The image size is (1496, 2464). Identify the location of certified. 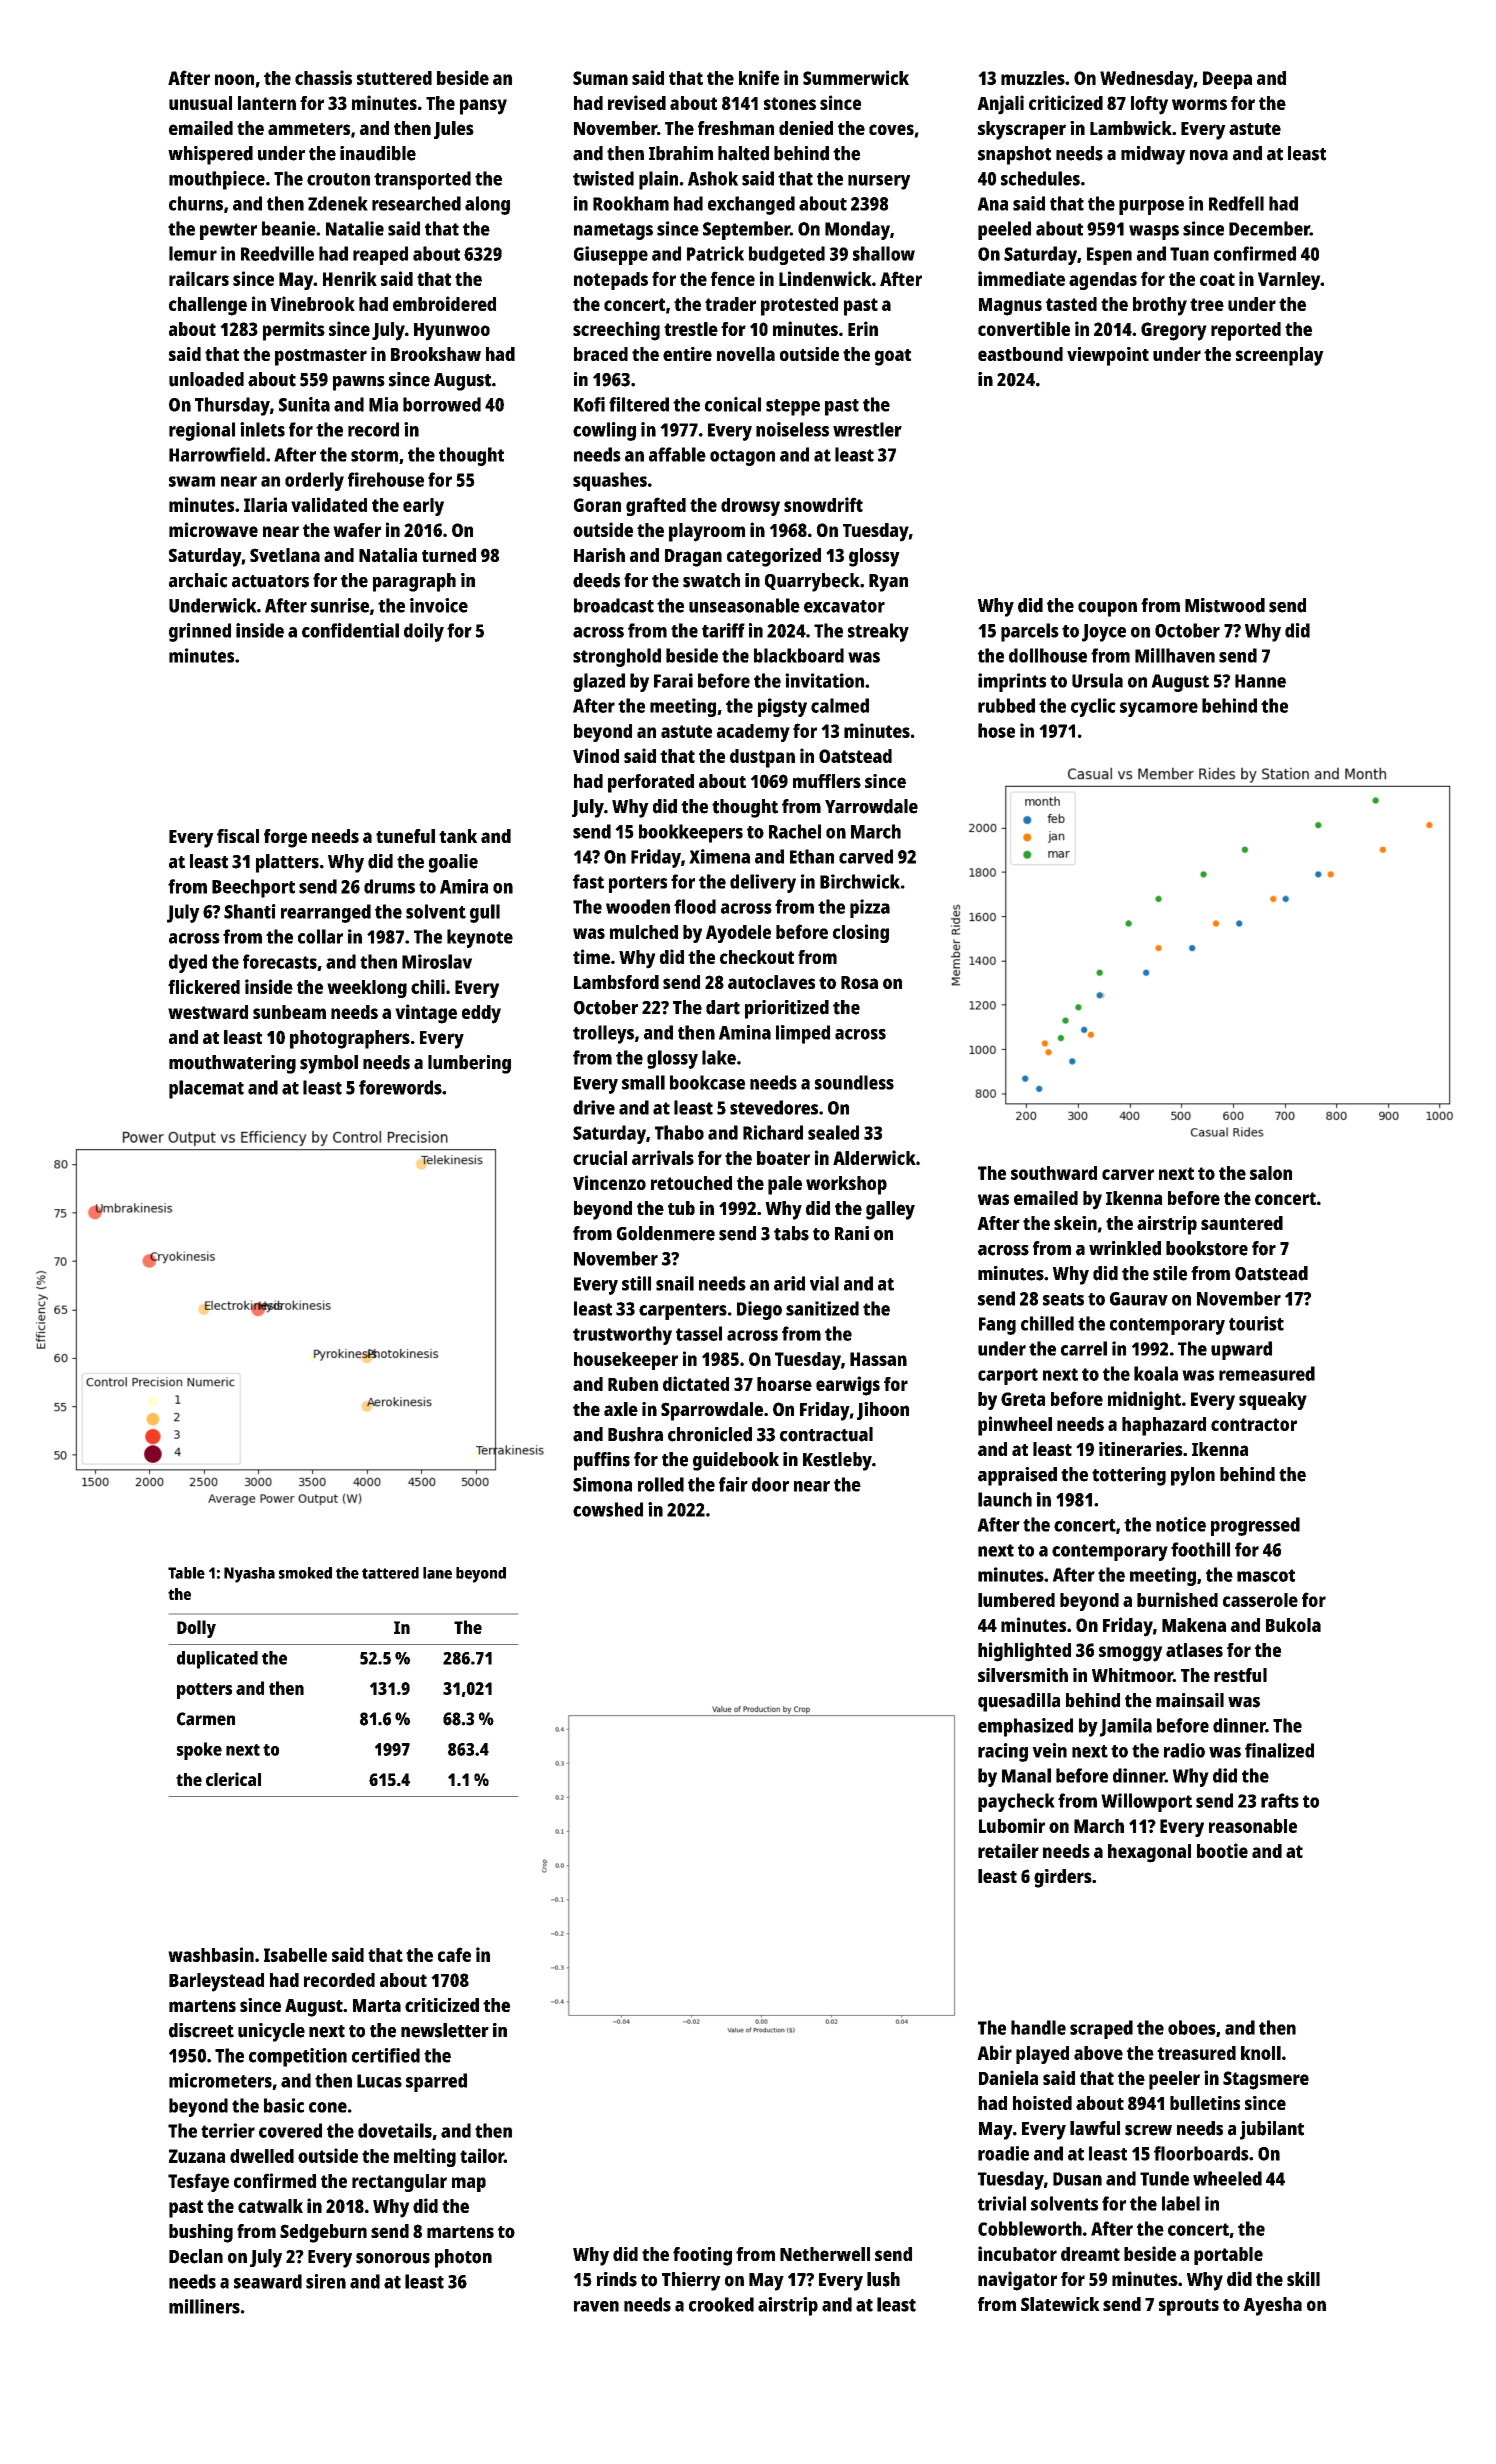
(386, 2055).
